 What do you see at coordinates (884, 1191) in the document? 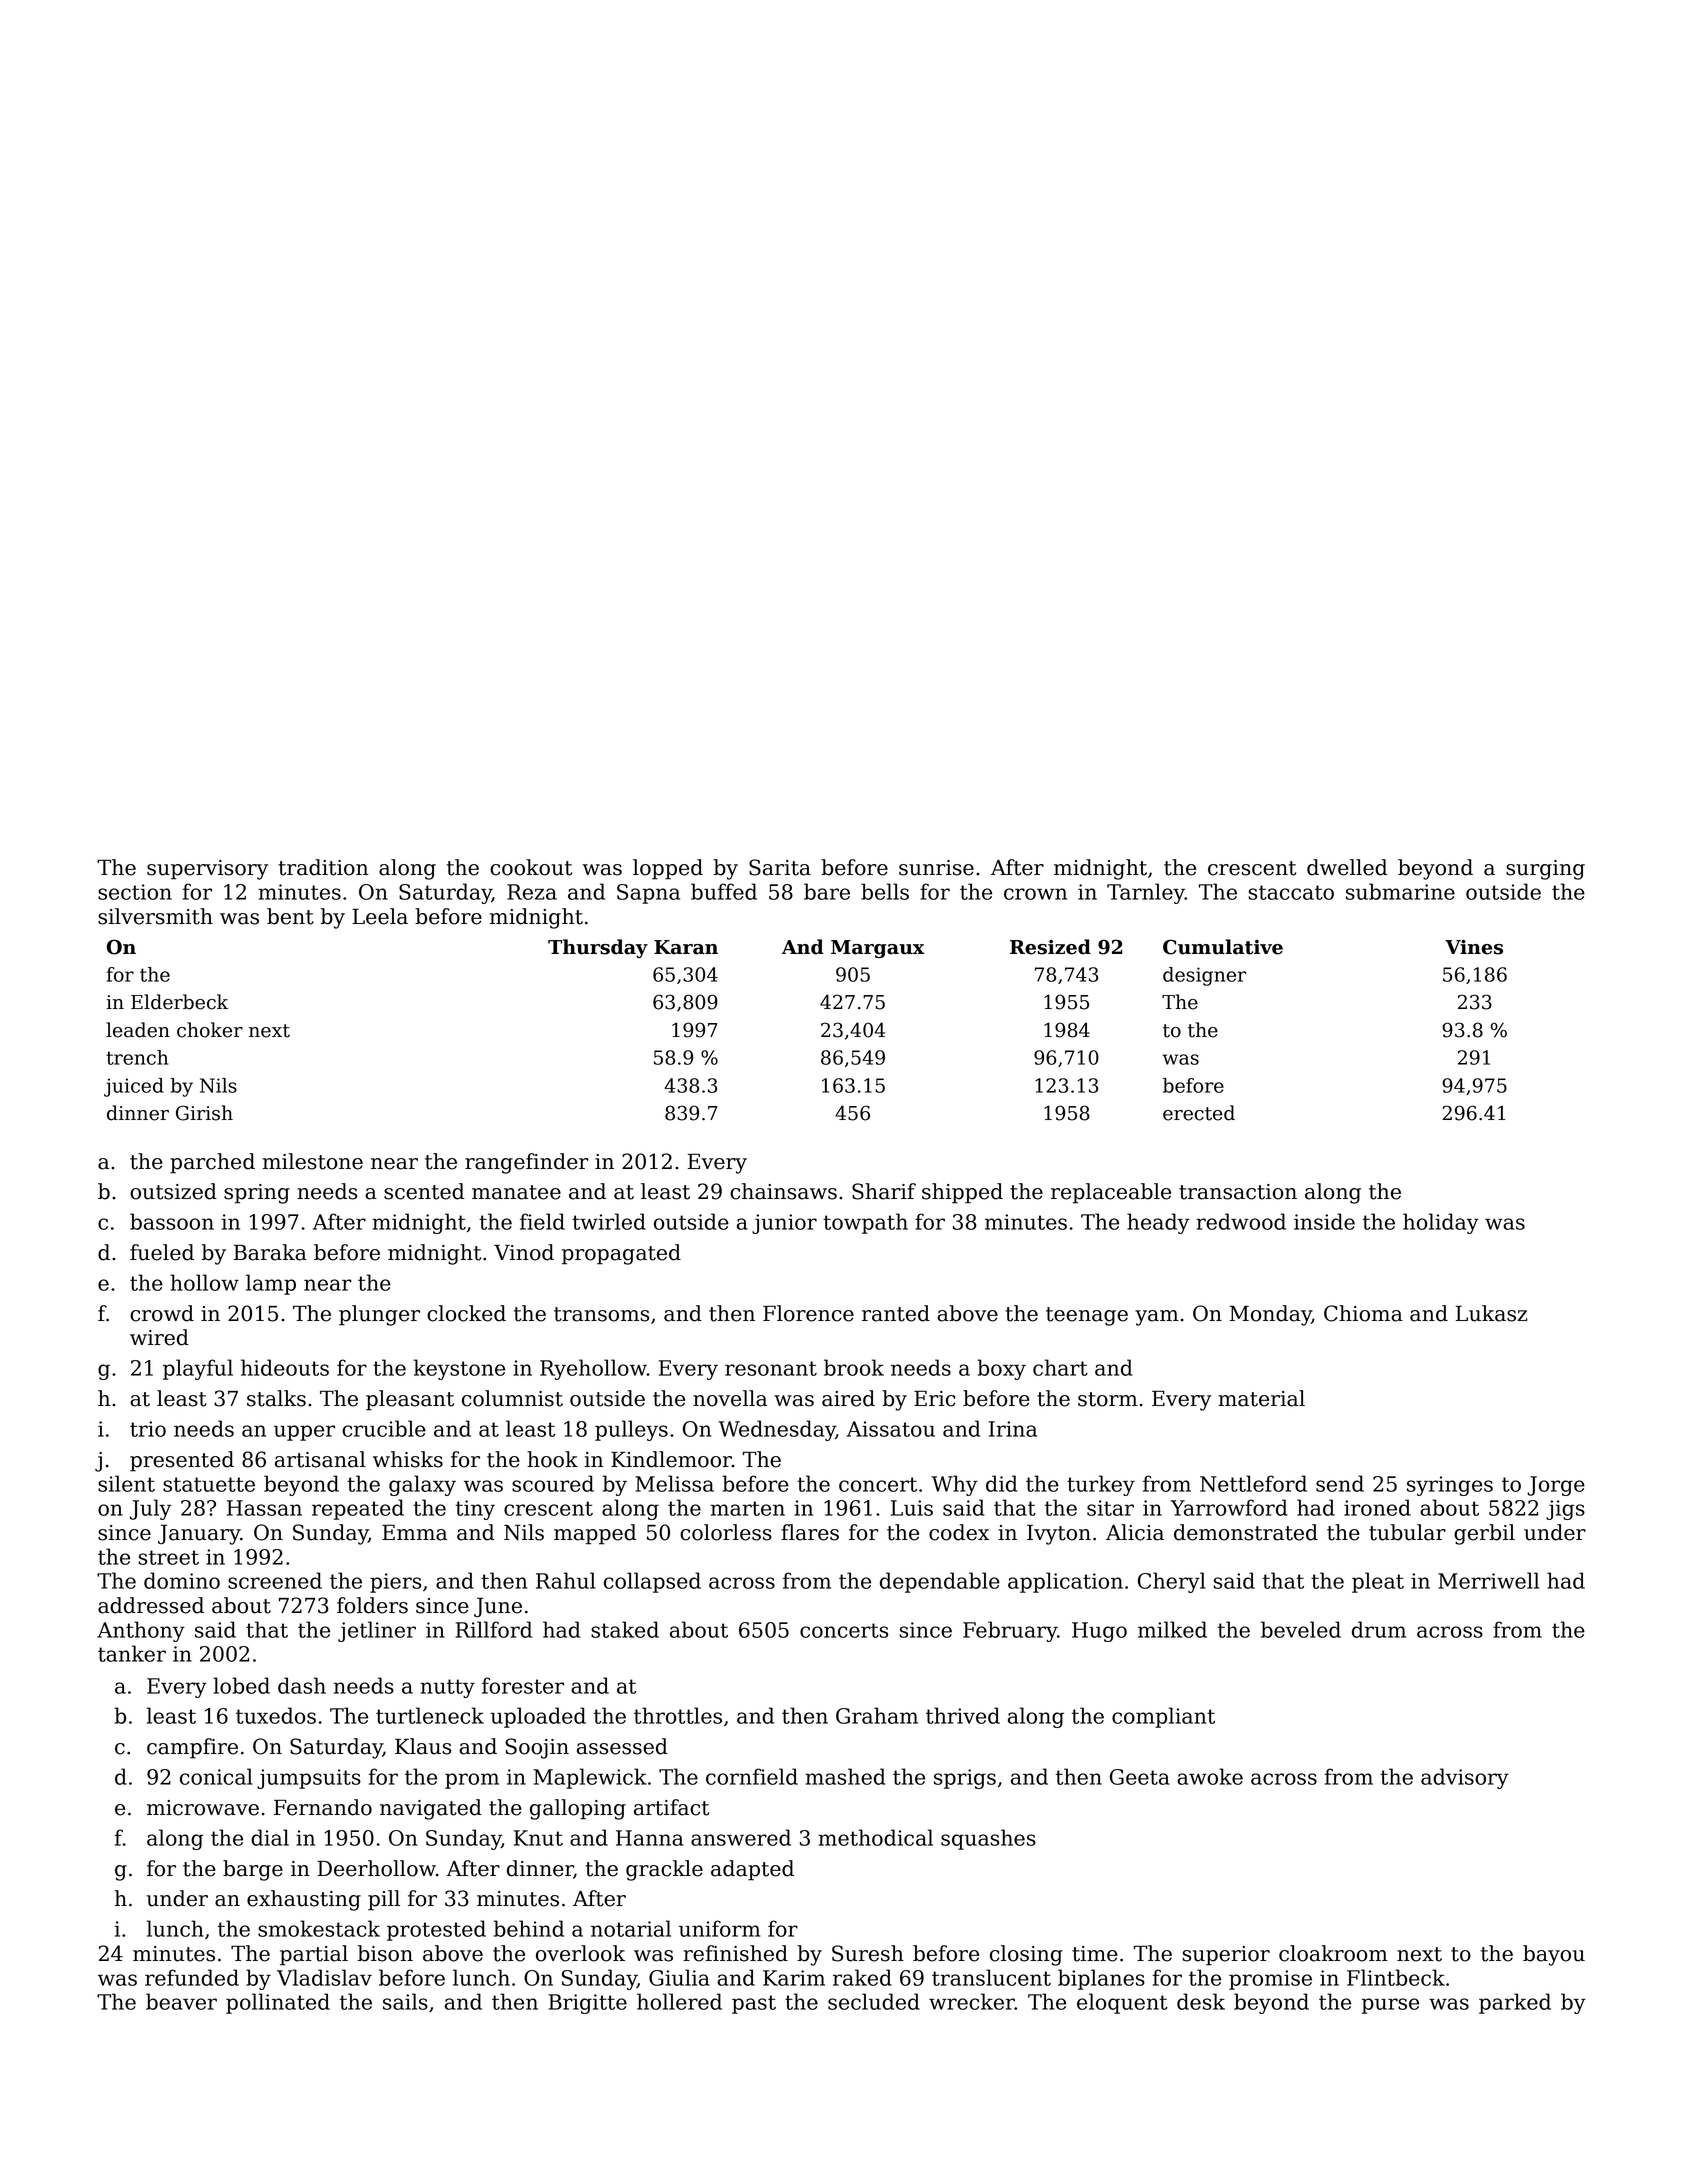
I see `Sharif` at bounding box center [884, 1191].
